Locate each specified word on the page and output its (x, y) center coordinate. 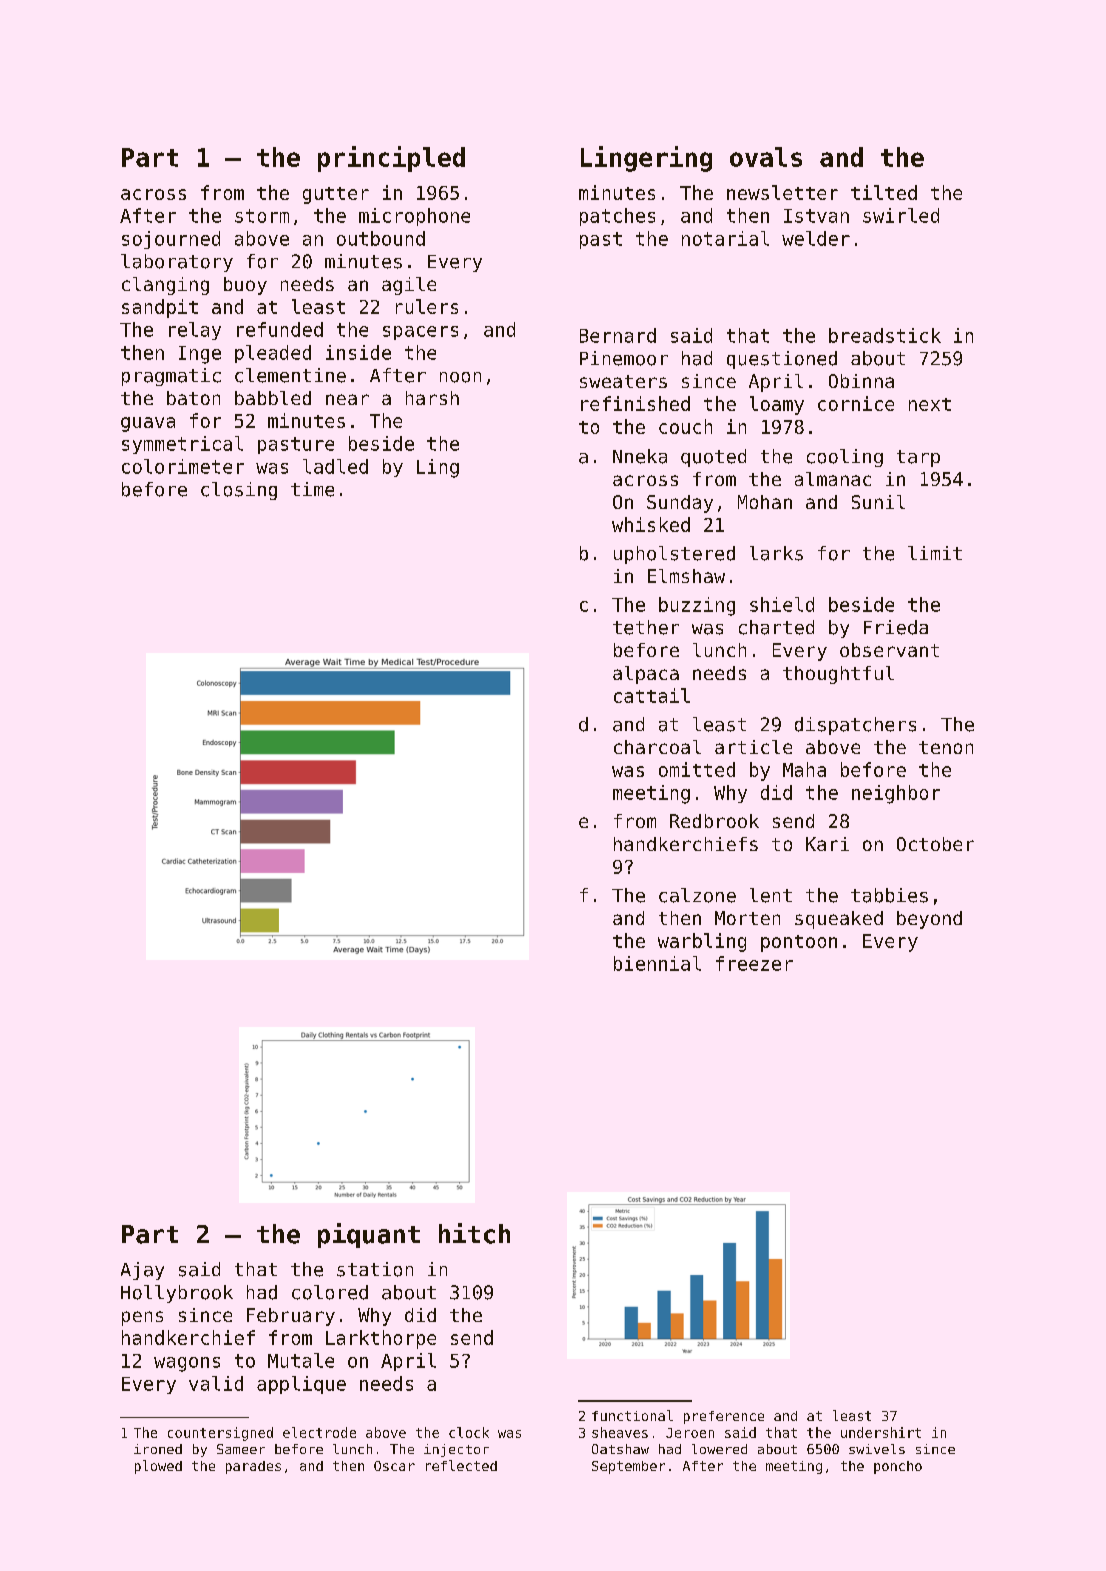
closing (239, 491)
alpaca (646, 675)
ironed (158, 1449)
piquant (369, 1235)
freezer (754, 963)
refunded (280, 329)
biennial (657, 963)
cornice (856, 403)
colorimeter (183, 466)
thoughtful (838, 675)
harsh (432, 398)
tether (646, 627)
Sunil (878, 502)
